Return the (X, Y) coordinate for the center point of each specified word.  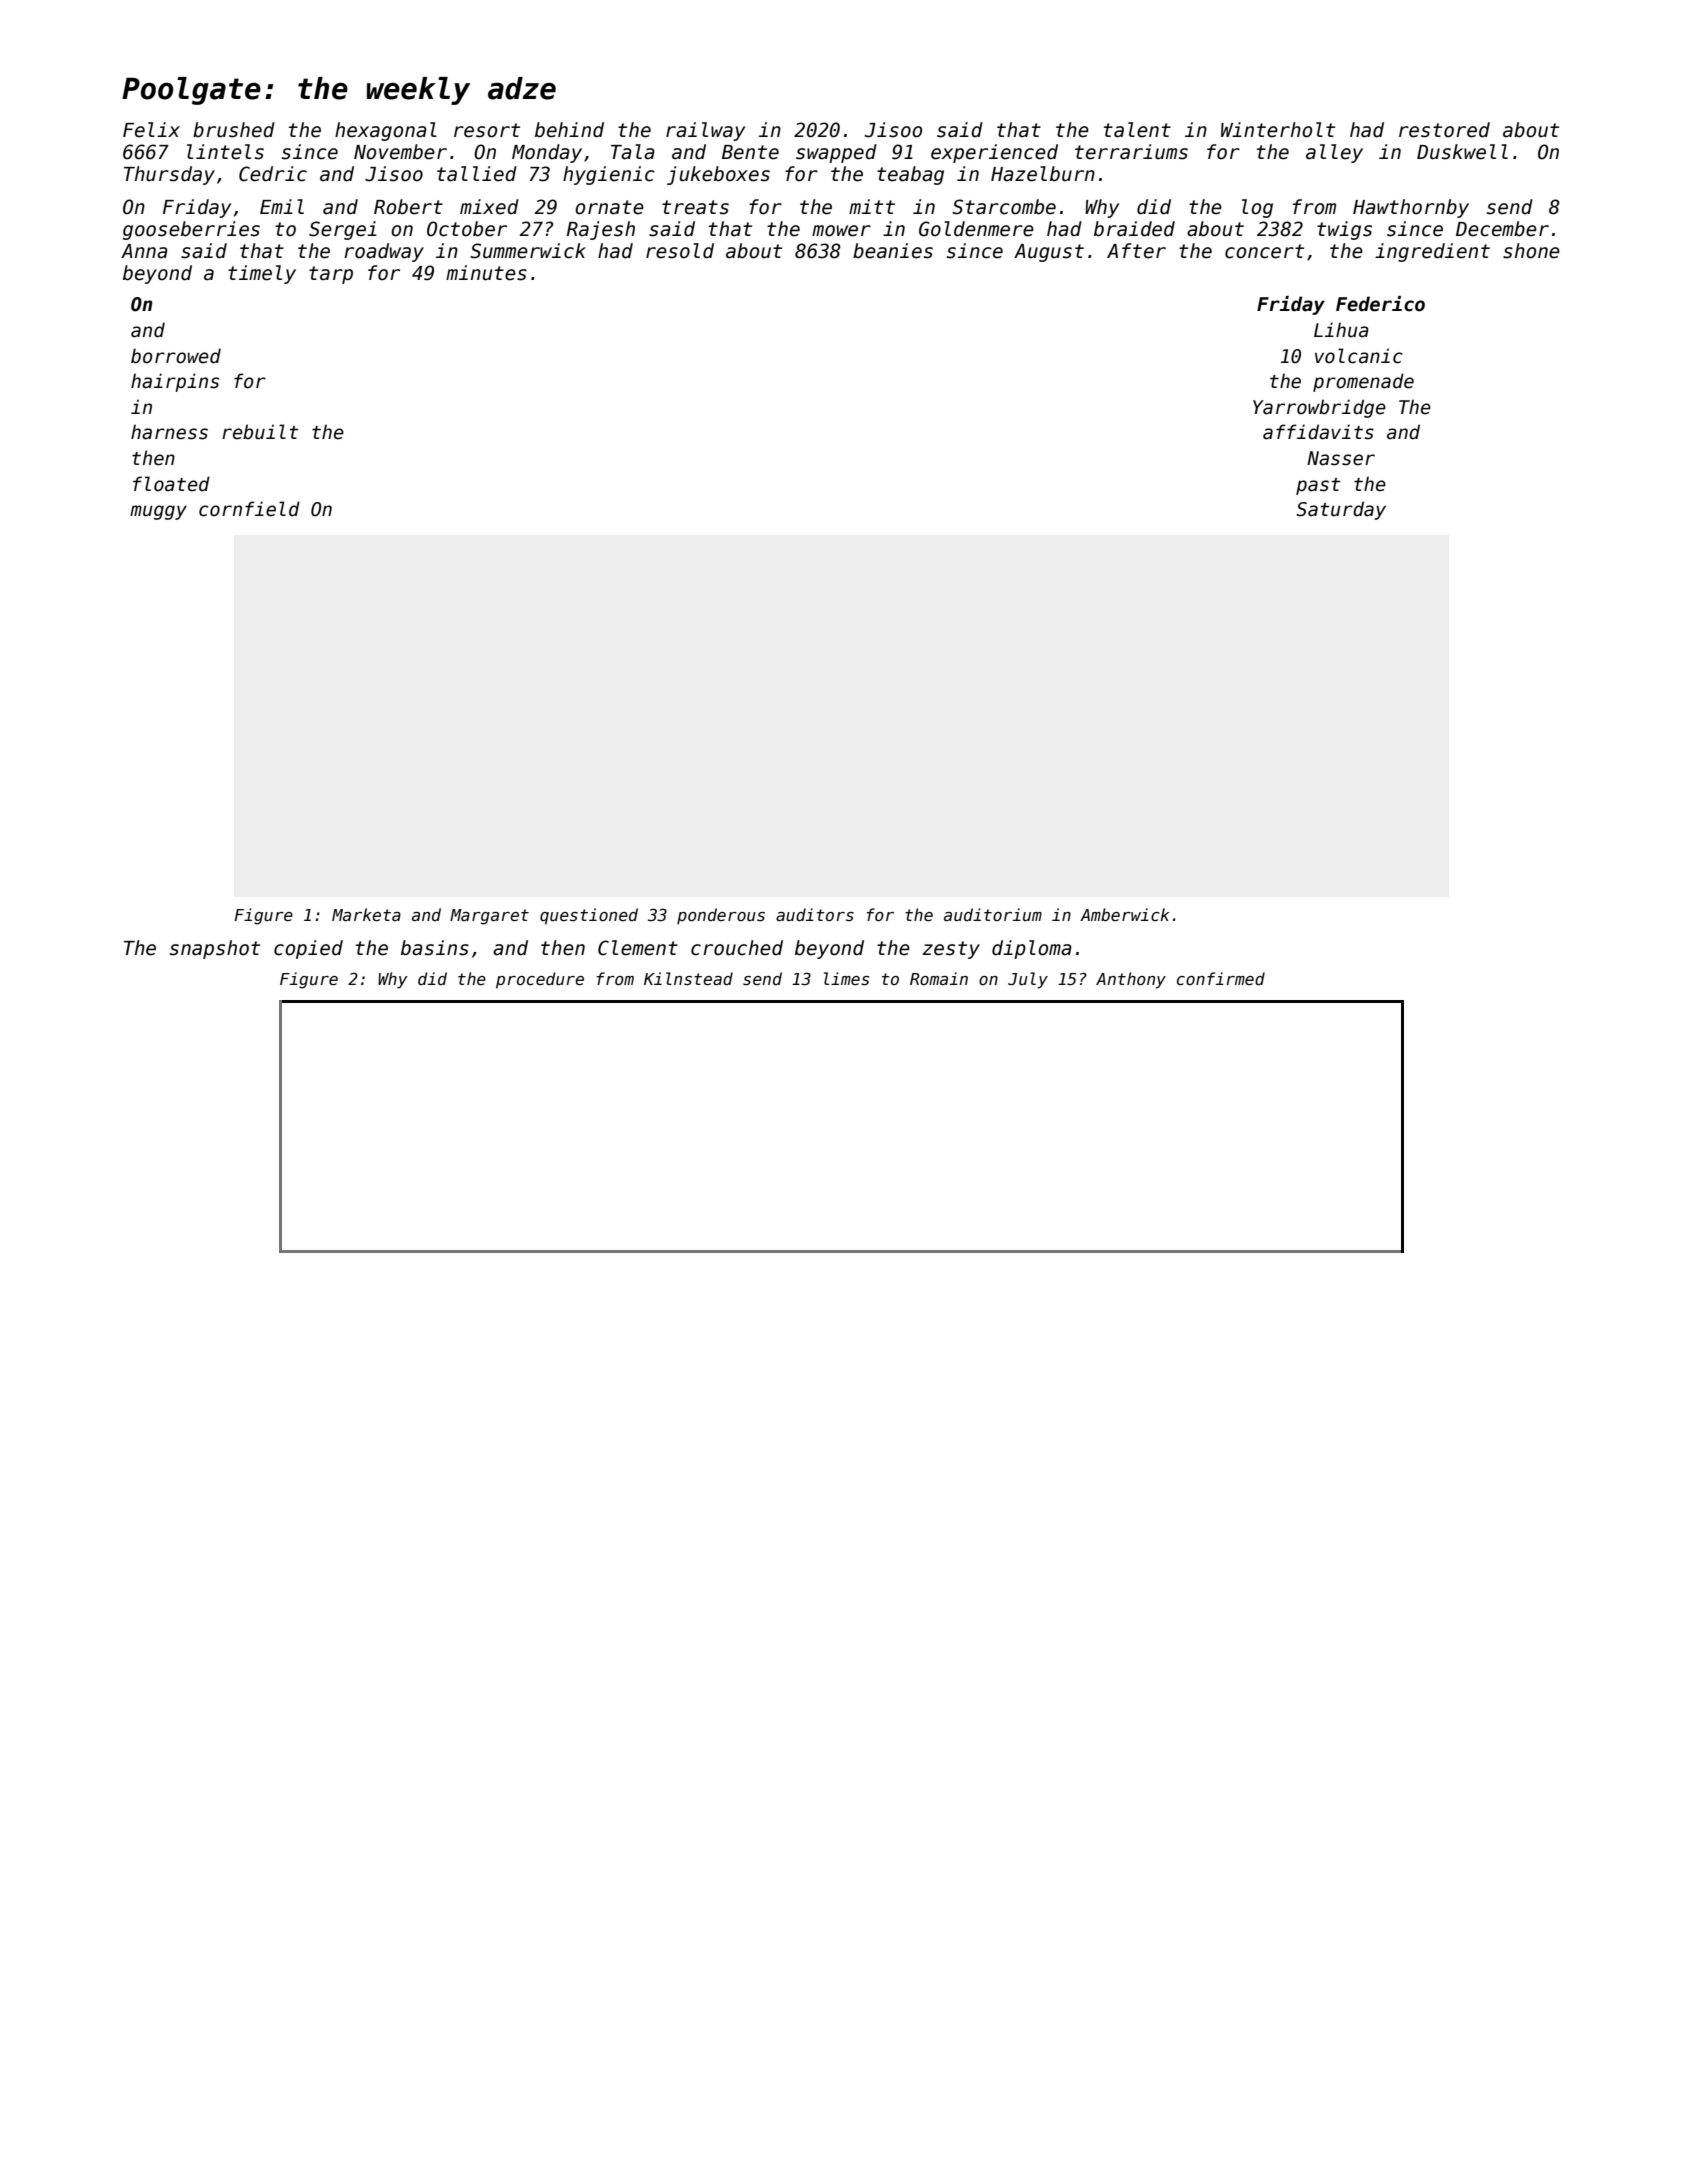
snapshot (215, 949)
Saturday (1341, 510)
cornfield (249, 509)
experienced (994, 153)
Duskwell (1462, 152)
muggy (158, 512)
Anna (144, 251)
